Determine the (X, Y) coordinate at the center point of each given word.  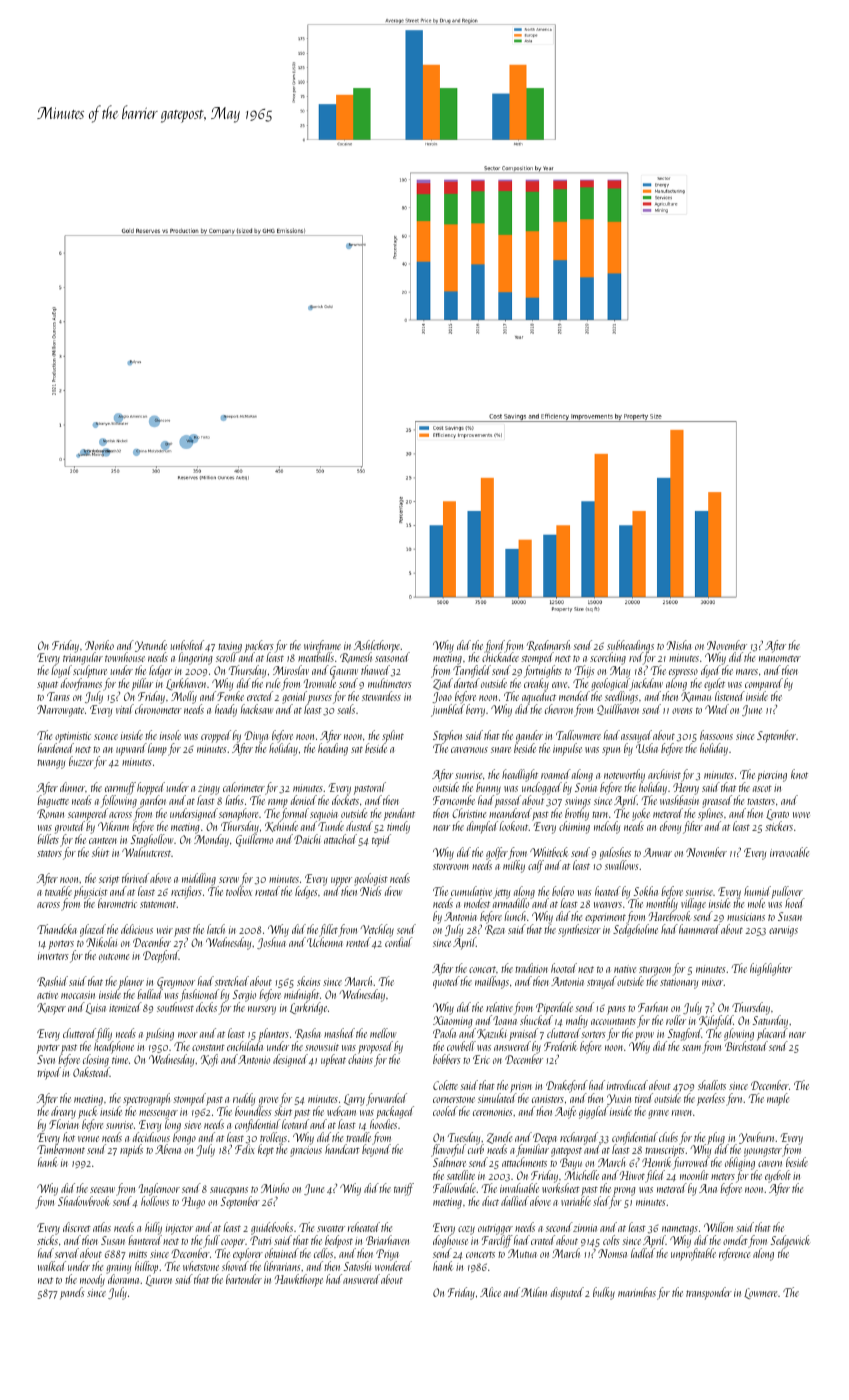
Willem (718, 1227)
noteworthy (624, 775)
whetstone (201, 1266)
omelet (735, 1240)
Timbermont (61, 1149)
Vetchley (377, 931)
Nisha (679, 645)
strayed (601, 982)
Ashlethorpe (377, 646)
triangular (83, 659)
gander (529, 736)
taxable (58, 891)
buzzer (81, 761)
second (559, 1227)
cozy (466, 1230)
